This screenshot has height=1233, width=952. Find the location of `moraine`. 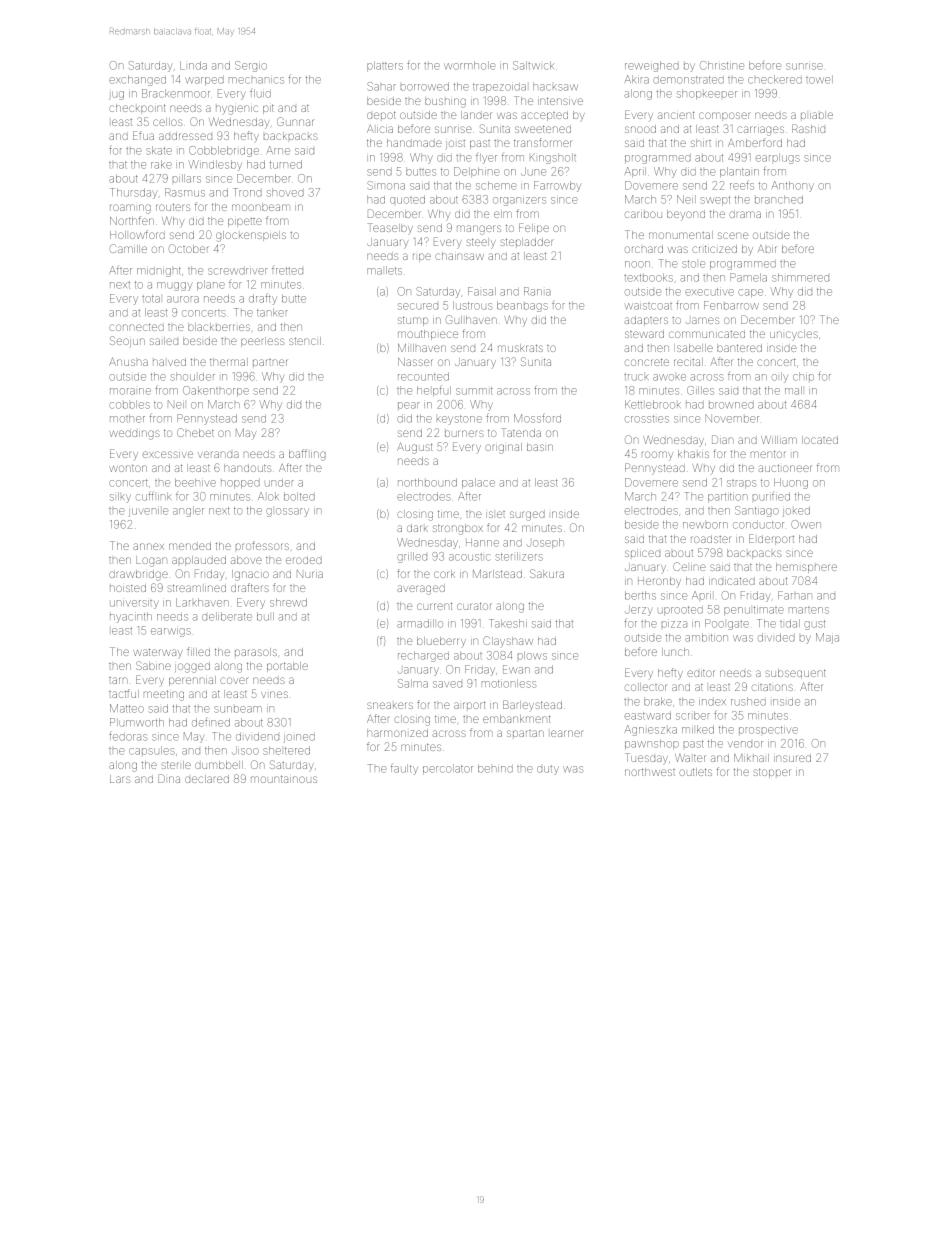

moraine is located at coordinates (130, 391).
